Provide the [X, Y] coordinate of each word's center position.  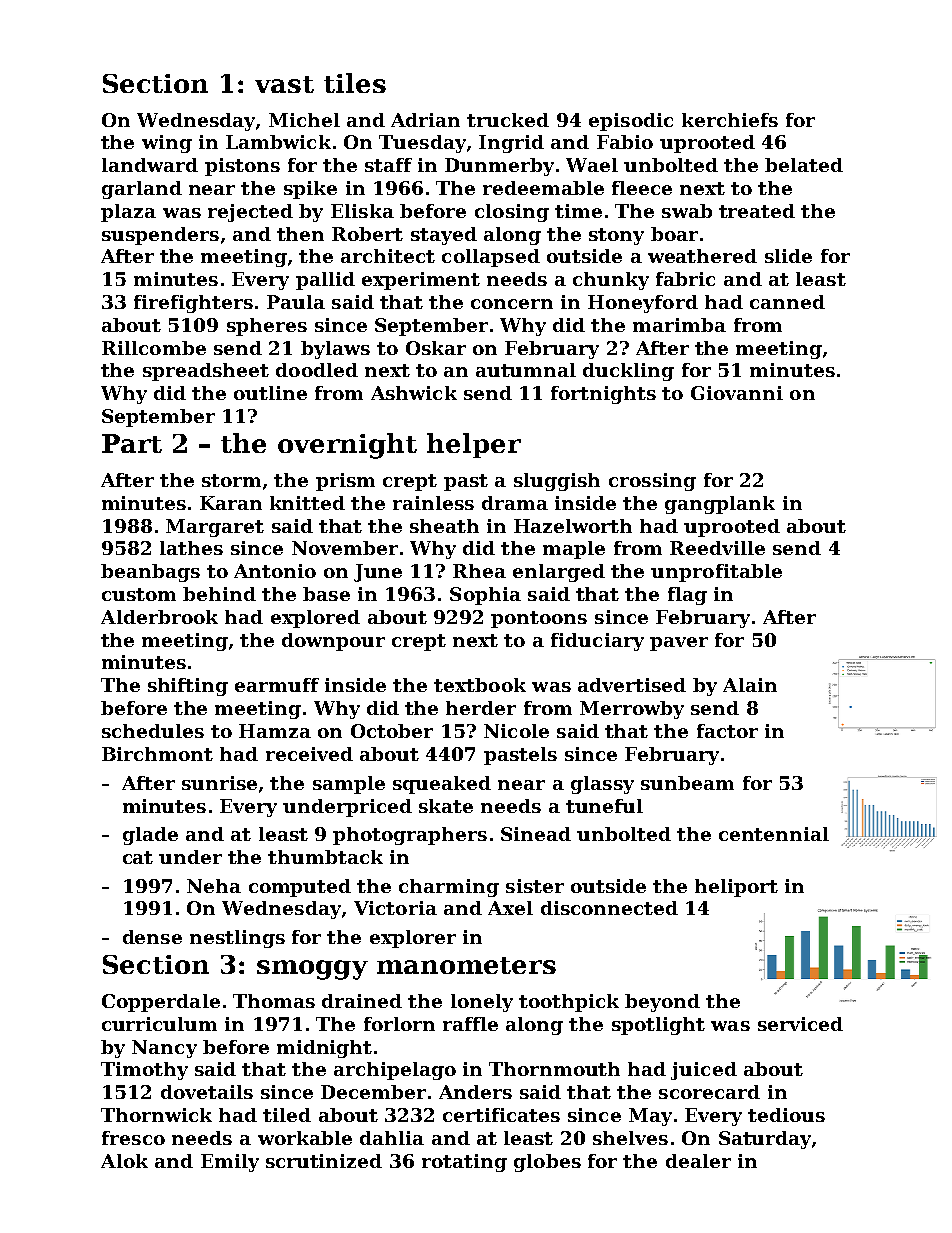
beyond [662, 1003]
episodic [631, 122]
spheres [267, 327]
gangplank [720, 505]
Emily [230, 1163]
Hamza [275, 731]
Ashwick [414, 393]
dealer [698, 1161]
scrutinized [324, 1161]
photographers [410, 836]
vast [284, 84]
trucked [508, 120]
